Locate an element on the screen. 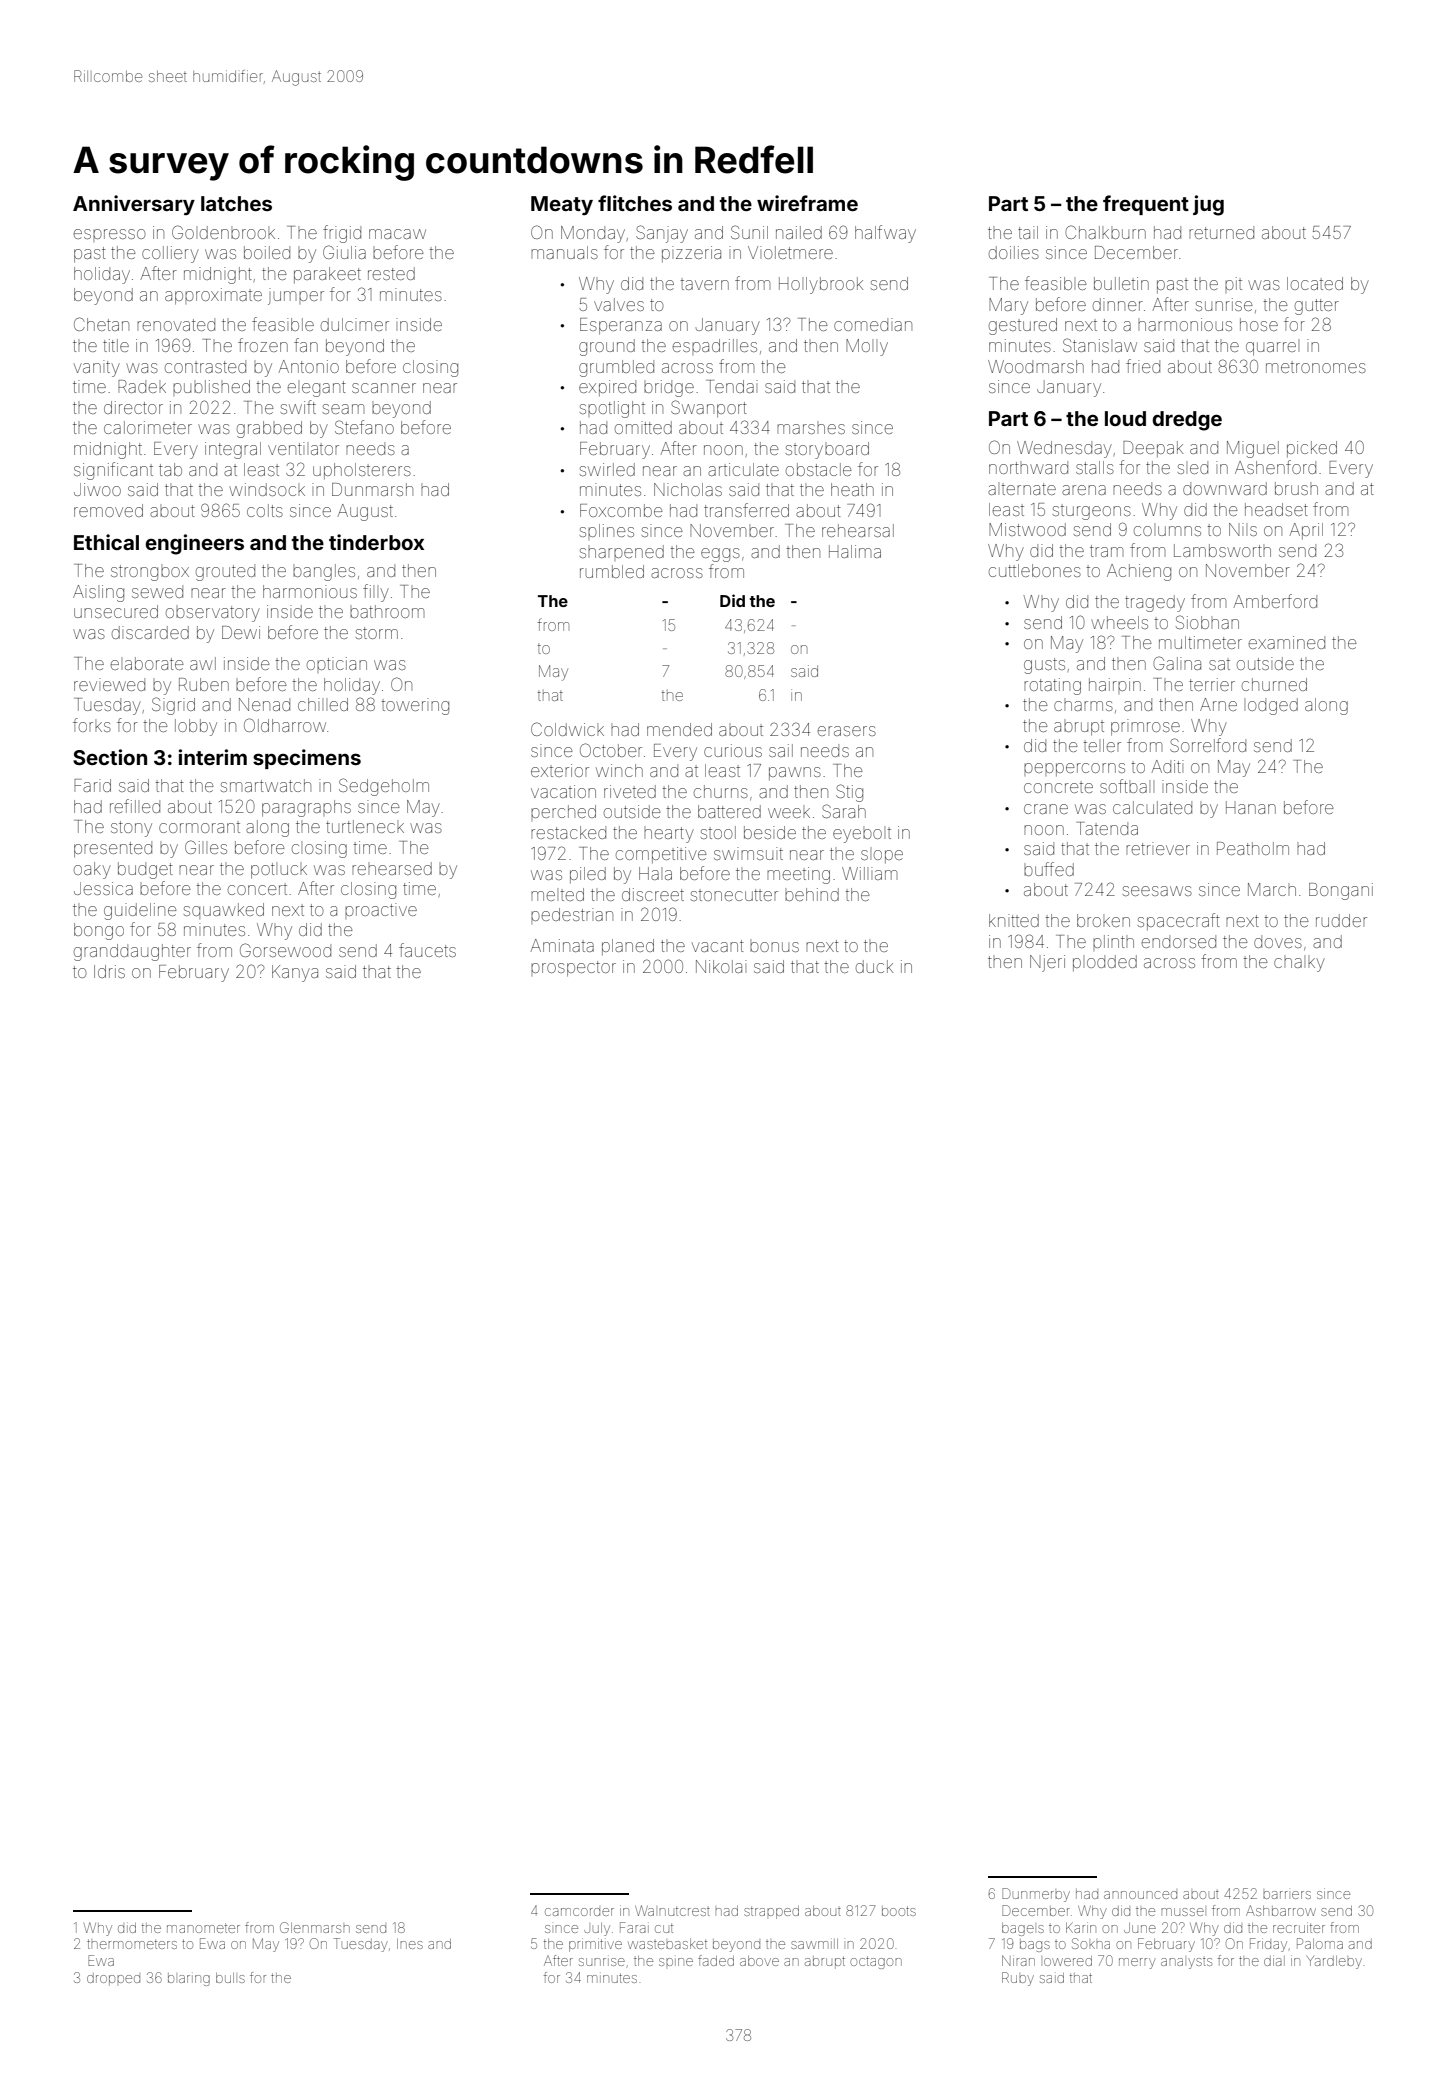 This screenshot has height=2100, width=1450. Kanya is located at coordinates (295, 973).
